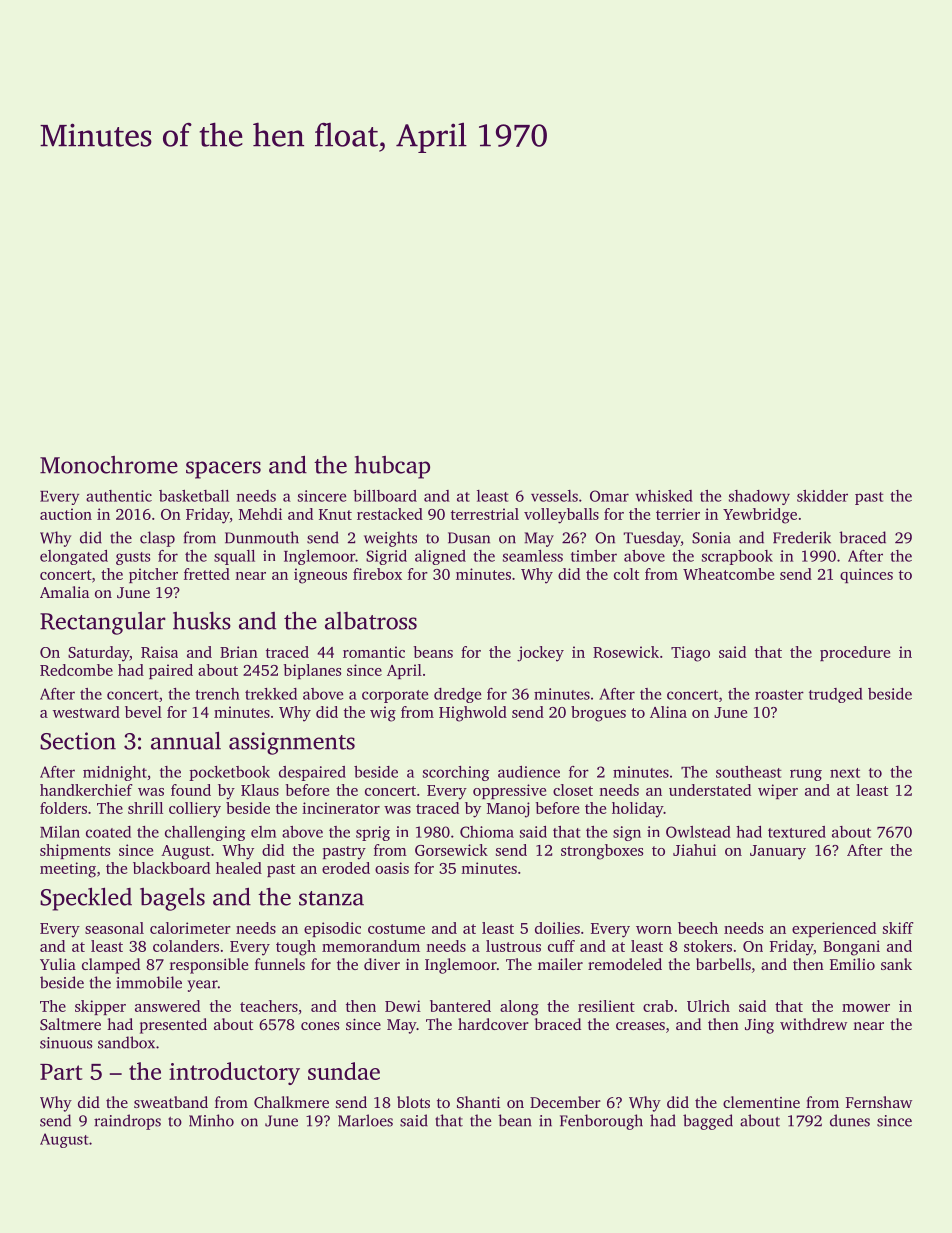  I want to click on next, so click(845, 773).
